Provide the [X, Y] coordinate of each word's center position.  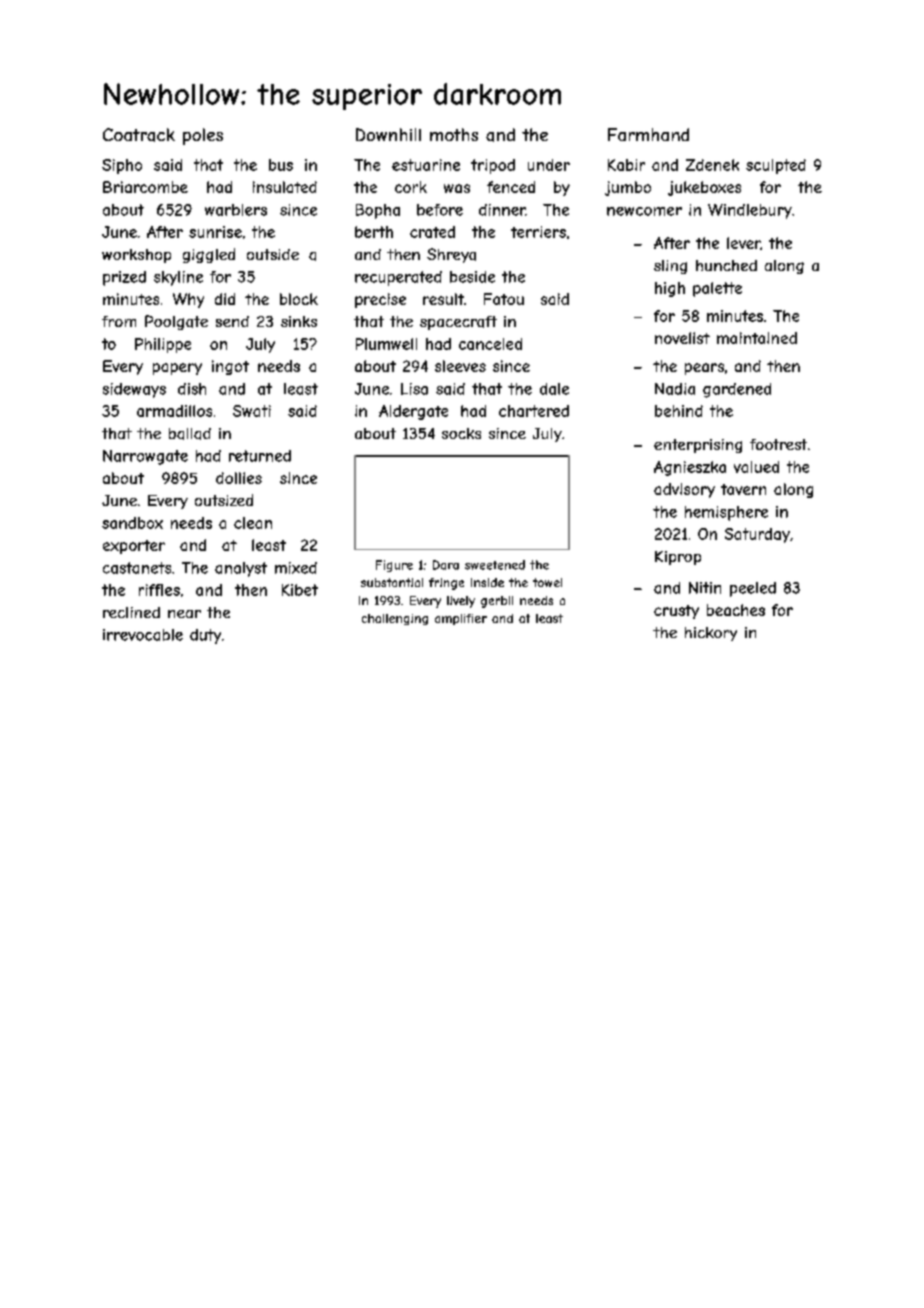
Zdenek [712, 165]
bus [281, 165]
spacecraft [458, 323]
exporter [134, 547]
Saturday [757, 535]
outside [273, 254]
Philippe [163, 345]
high [670, 289]
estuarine [426, 165]
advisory [684, 490]
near [184, 614]
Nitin [705, 588]
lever [744, 243]
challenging [395, 619]
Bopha [378, 211]
